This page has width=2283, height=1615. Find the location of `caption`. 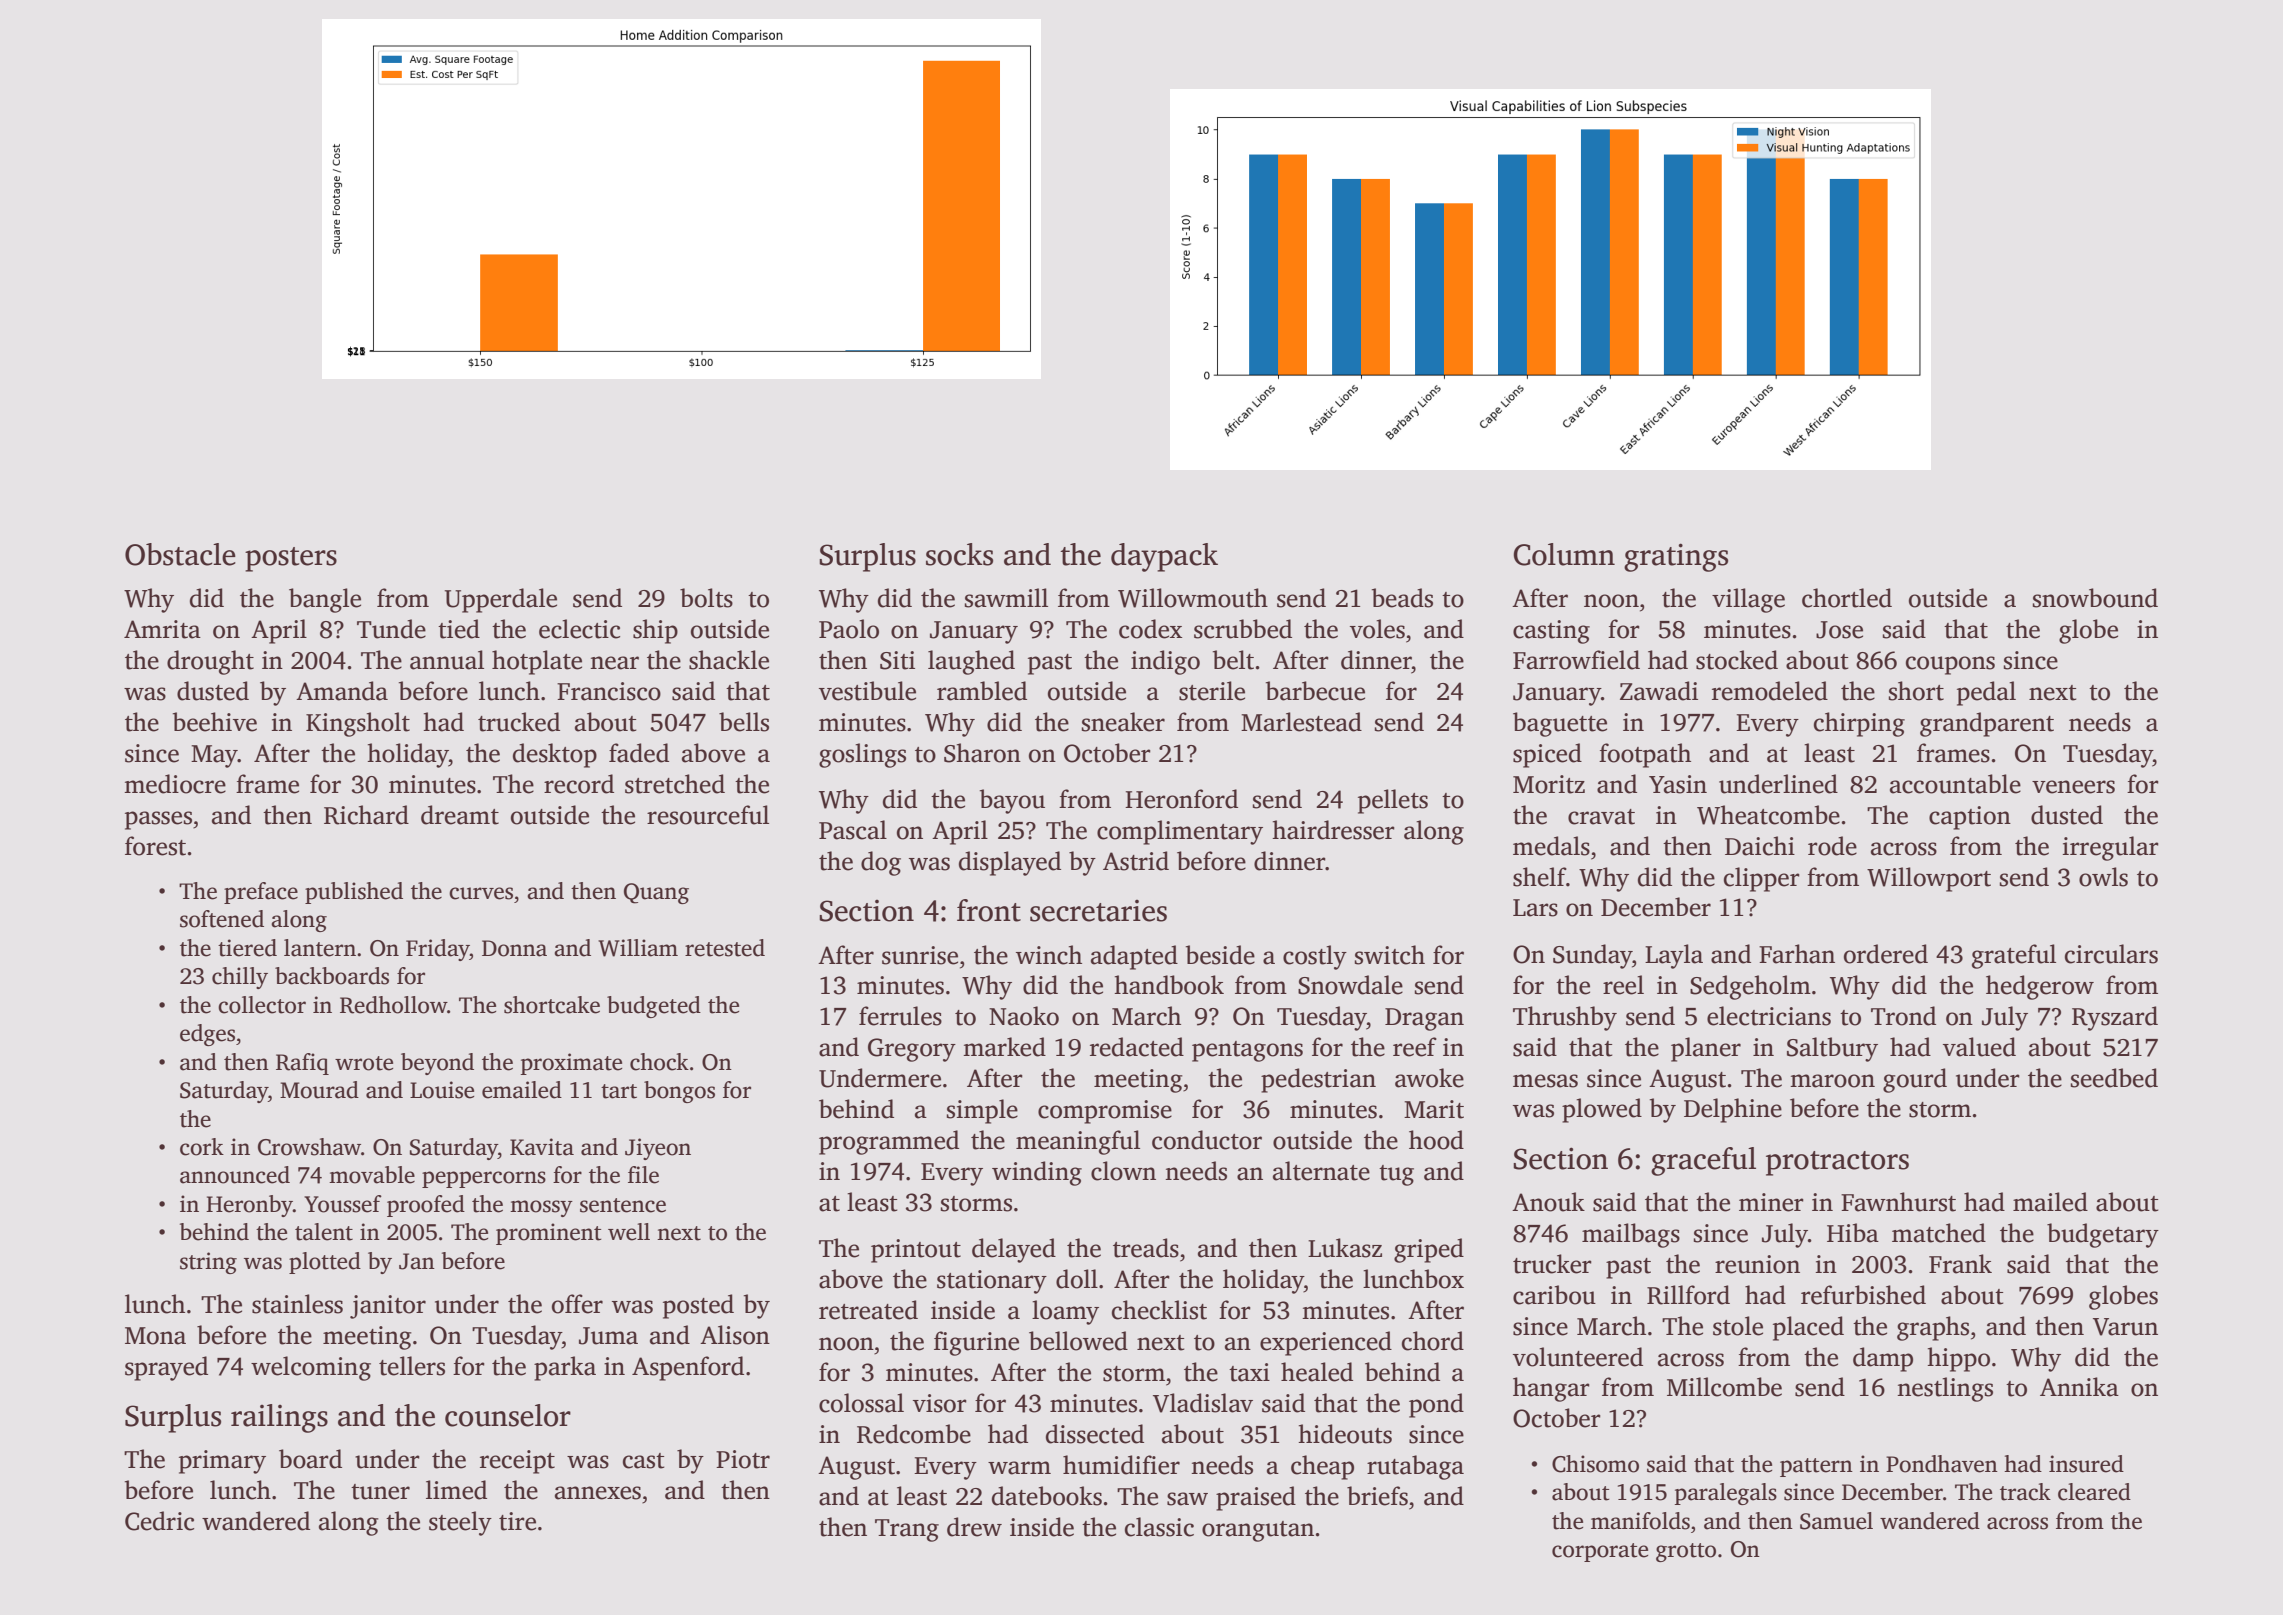

caption is located at coordinates (1970, 818).
